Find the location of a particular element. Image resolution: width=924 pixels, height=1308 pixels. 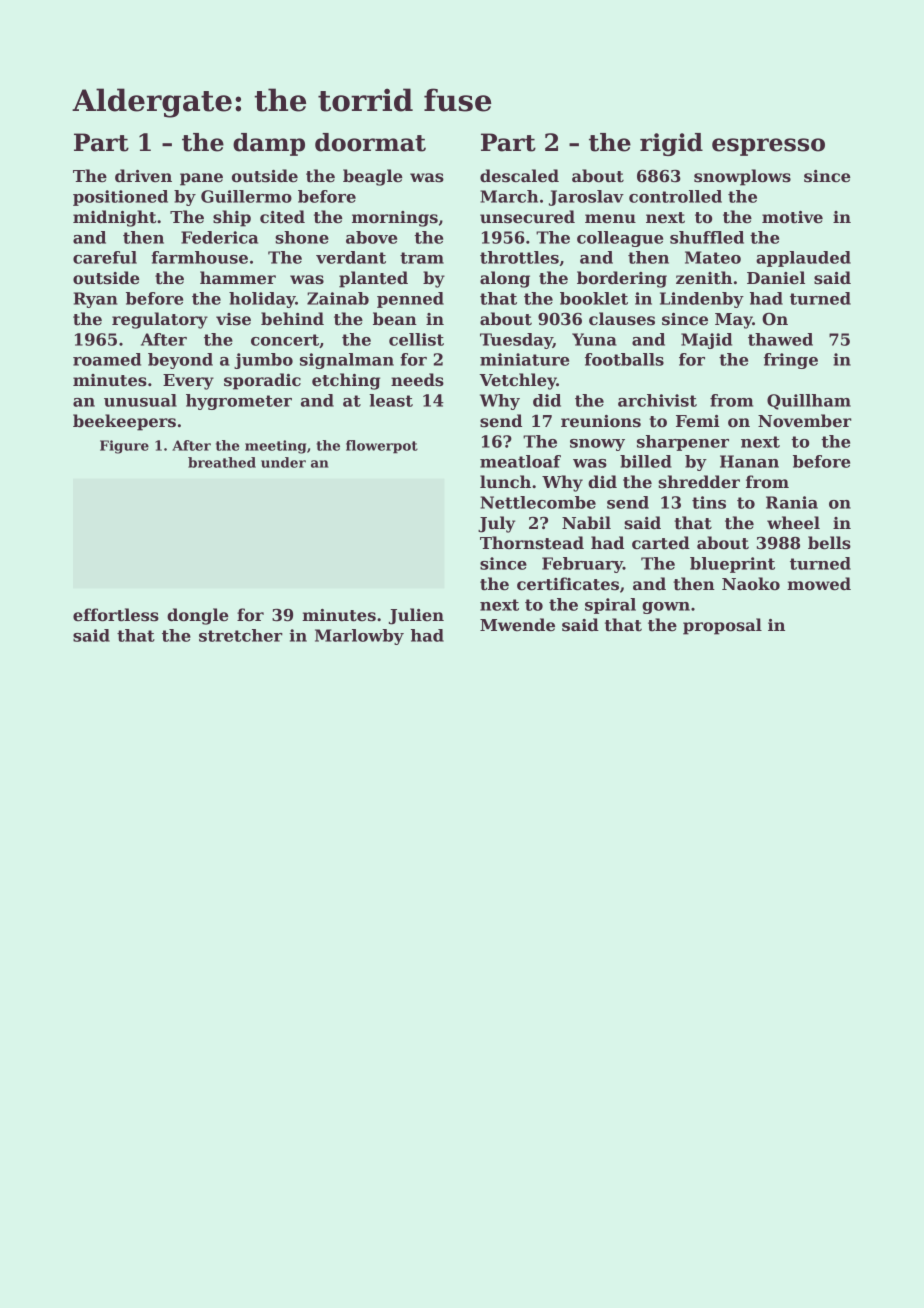

dongle is located at coordinates (198, 616).
